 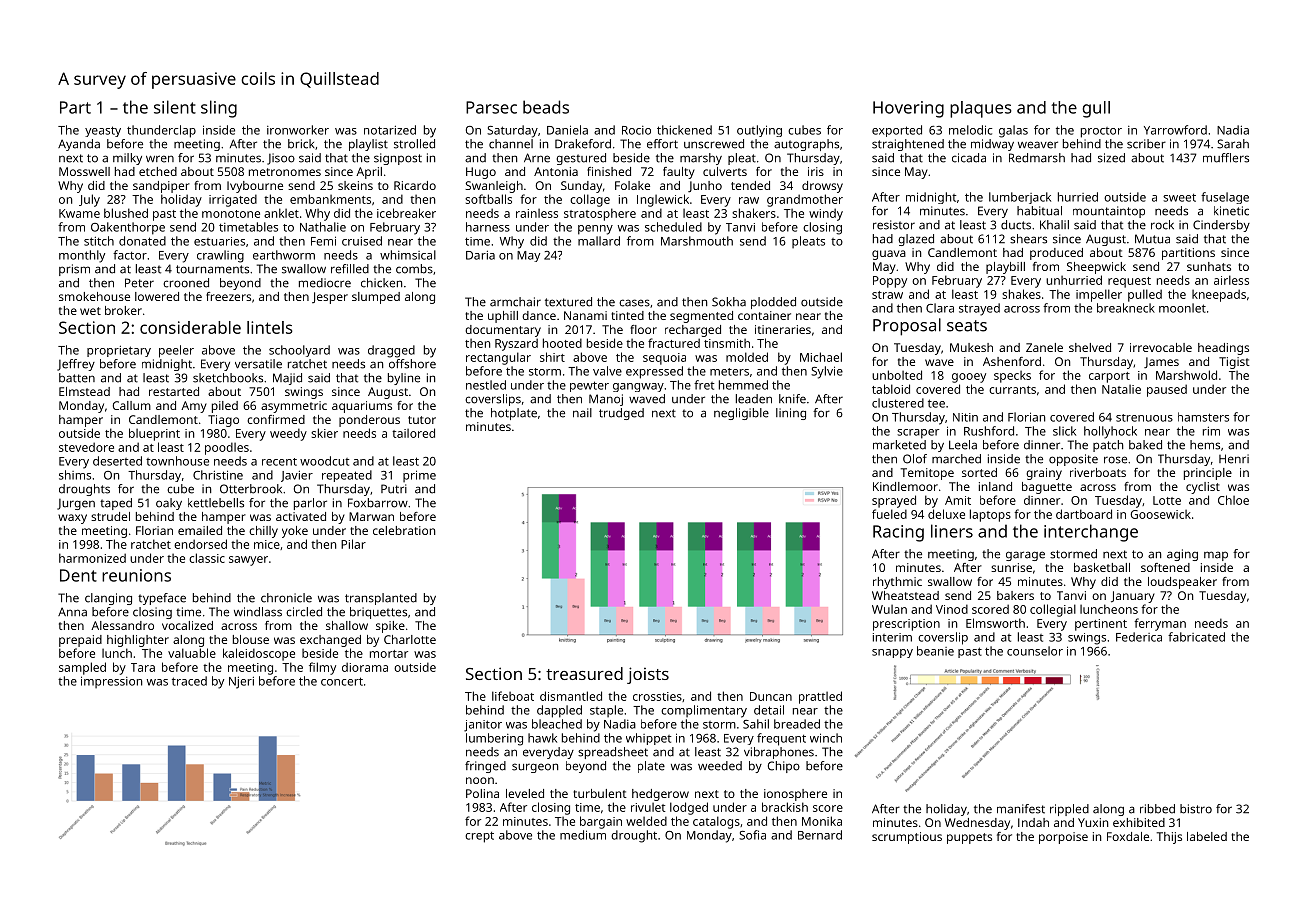 What do you see at coordinates (537, 213) in the image?
I see `rainless` at bounding box center [537, 213].
